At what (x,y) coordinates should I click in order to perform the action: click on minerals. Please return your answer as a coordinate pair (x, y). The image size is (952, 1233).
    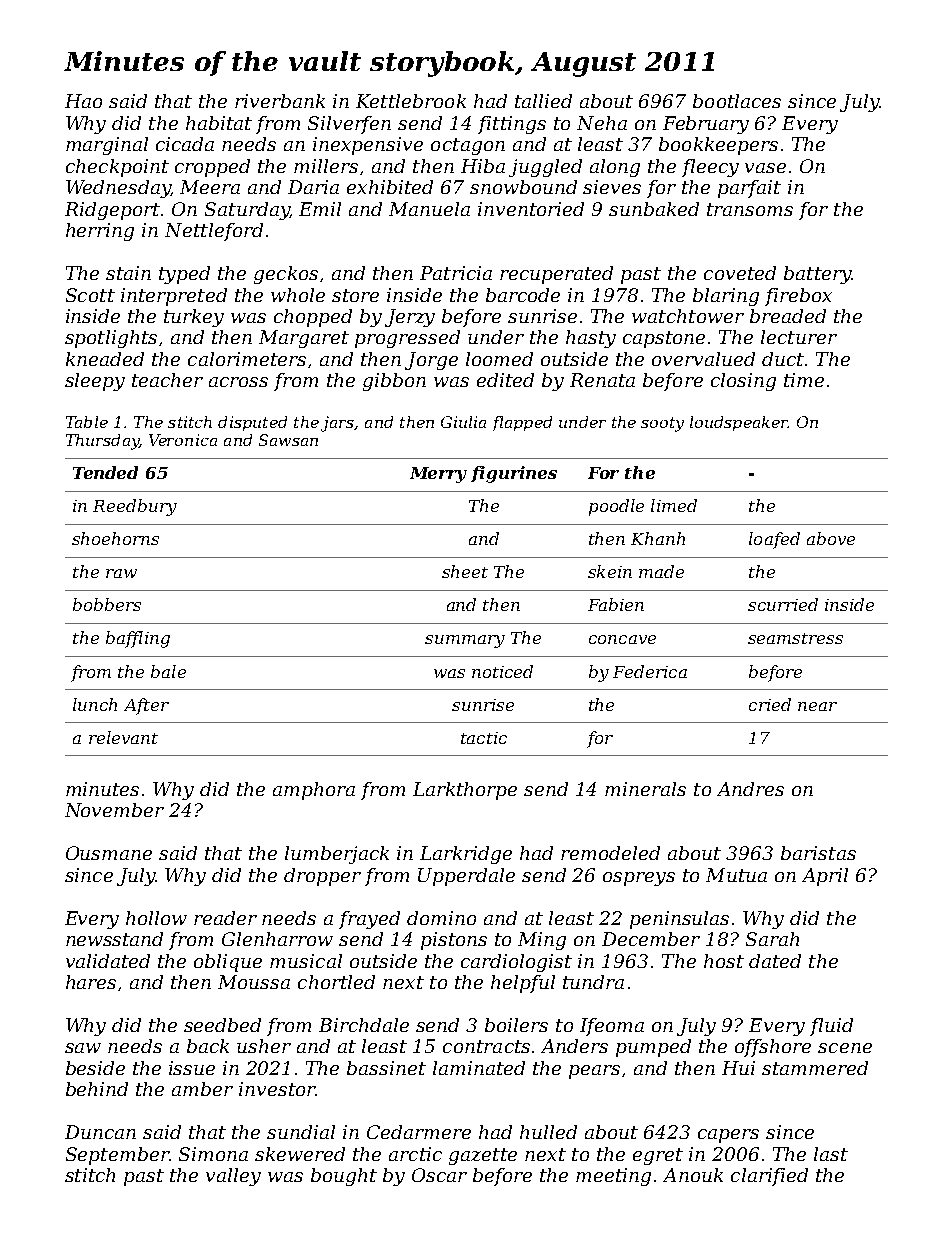
    Looking at the image, I should click on (645, 789).
